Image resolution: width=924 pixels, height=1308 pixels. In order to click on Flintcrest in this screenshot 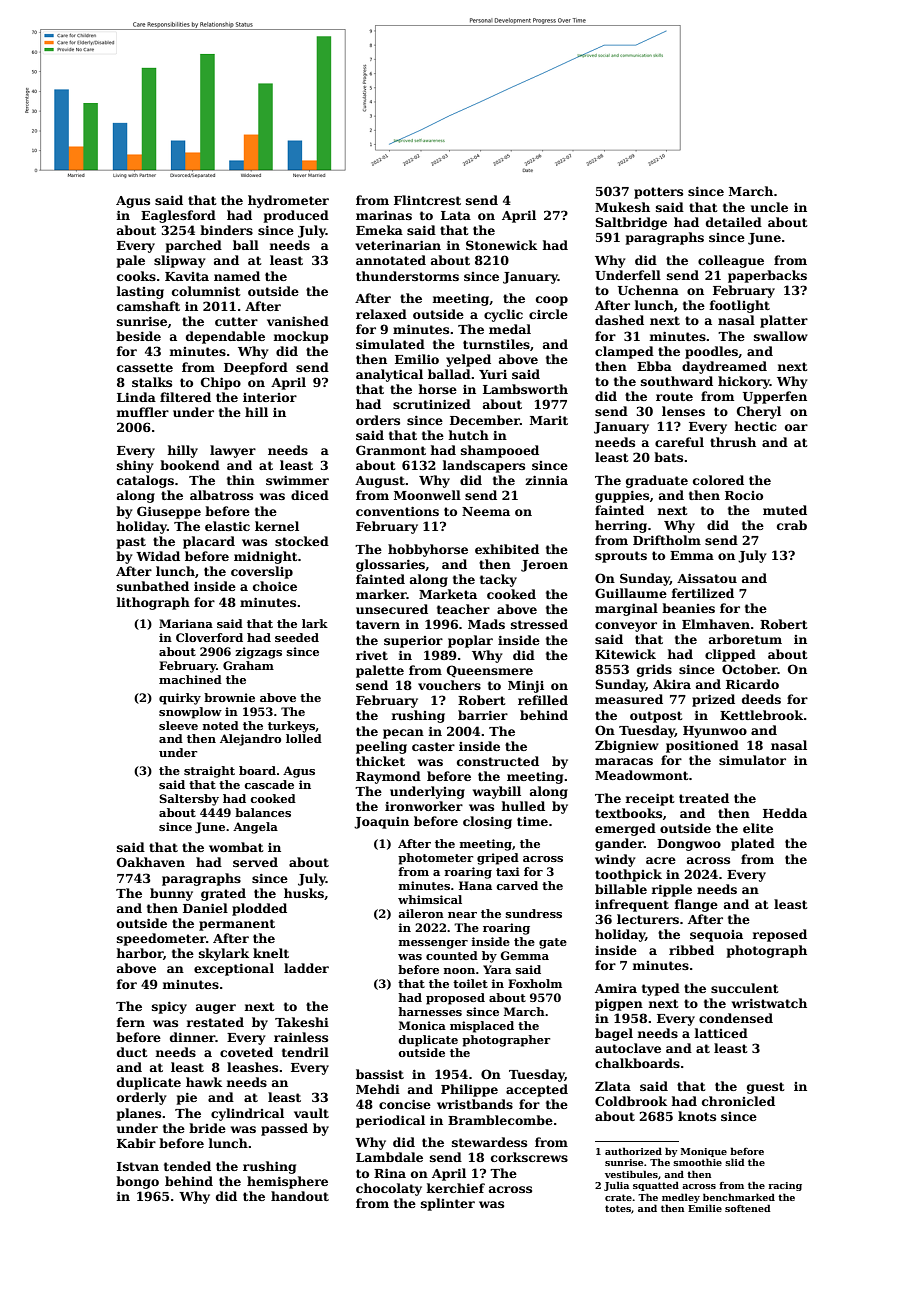, I will do `click(427, 200)`.
